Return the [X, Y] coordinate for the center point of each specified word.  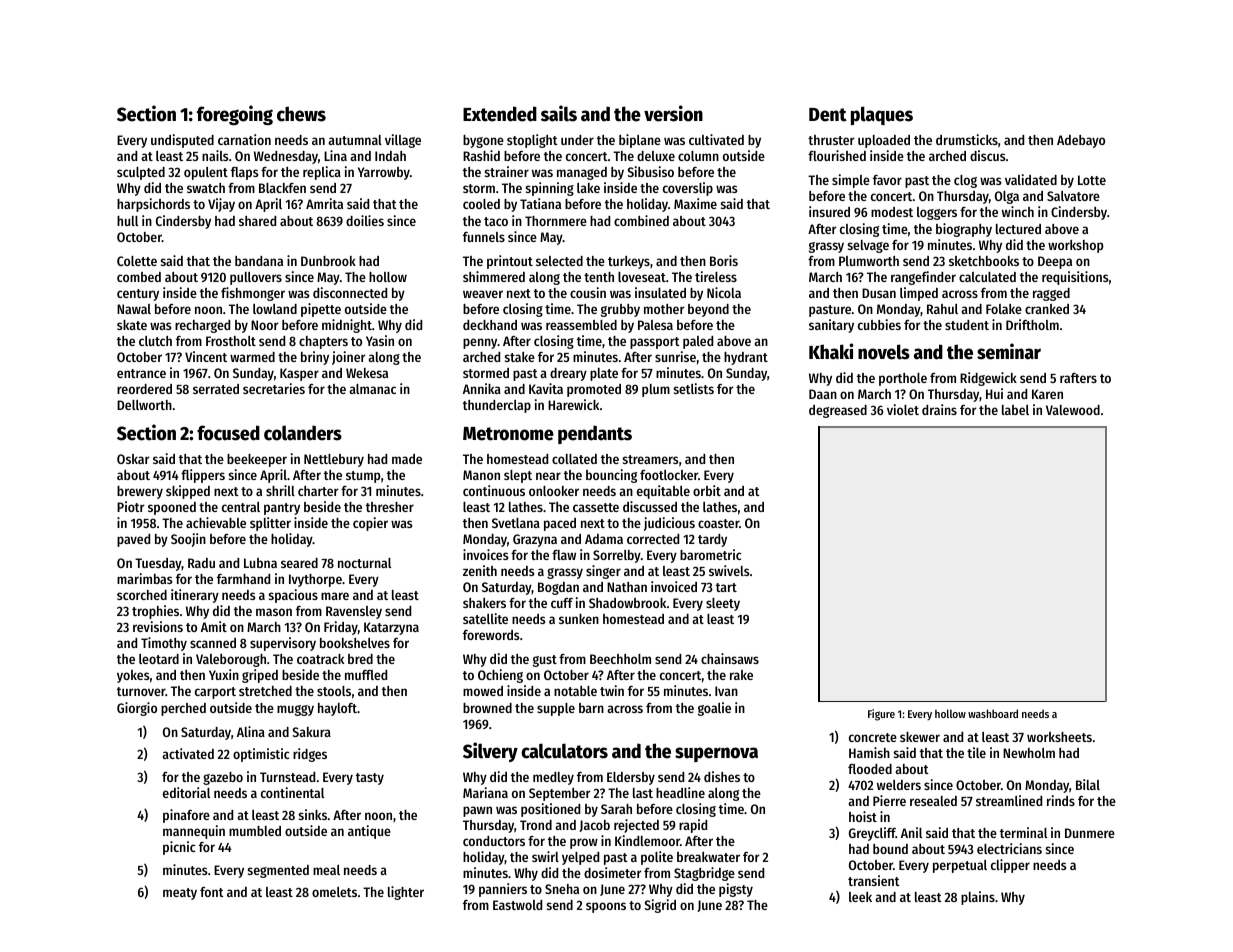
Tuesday [158, 564]
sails [559, 113]
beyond [708, 310]
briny [315, 358]
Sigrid [660, 906]
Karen [1047, 394]
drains [939, 409]
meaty [180, 894]
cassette [596, 507]
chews [301, 114]
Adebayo [1081, 141]
